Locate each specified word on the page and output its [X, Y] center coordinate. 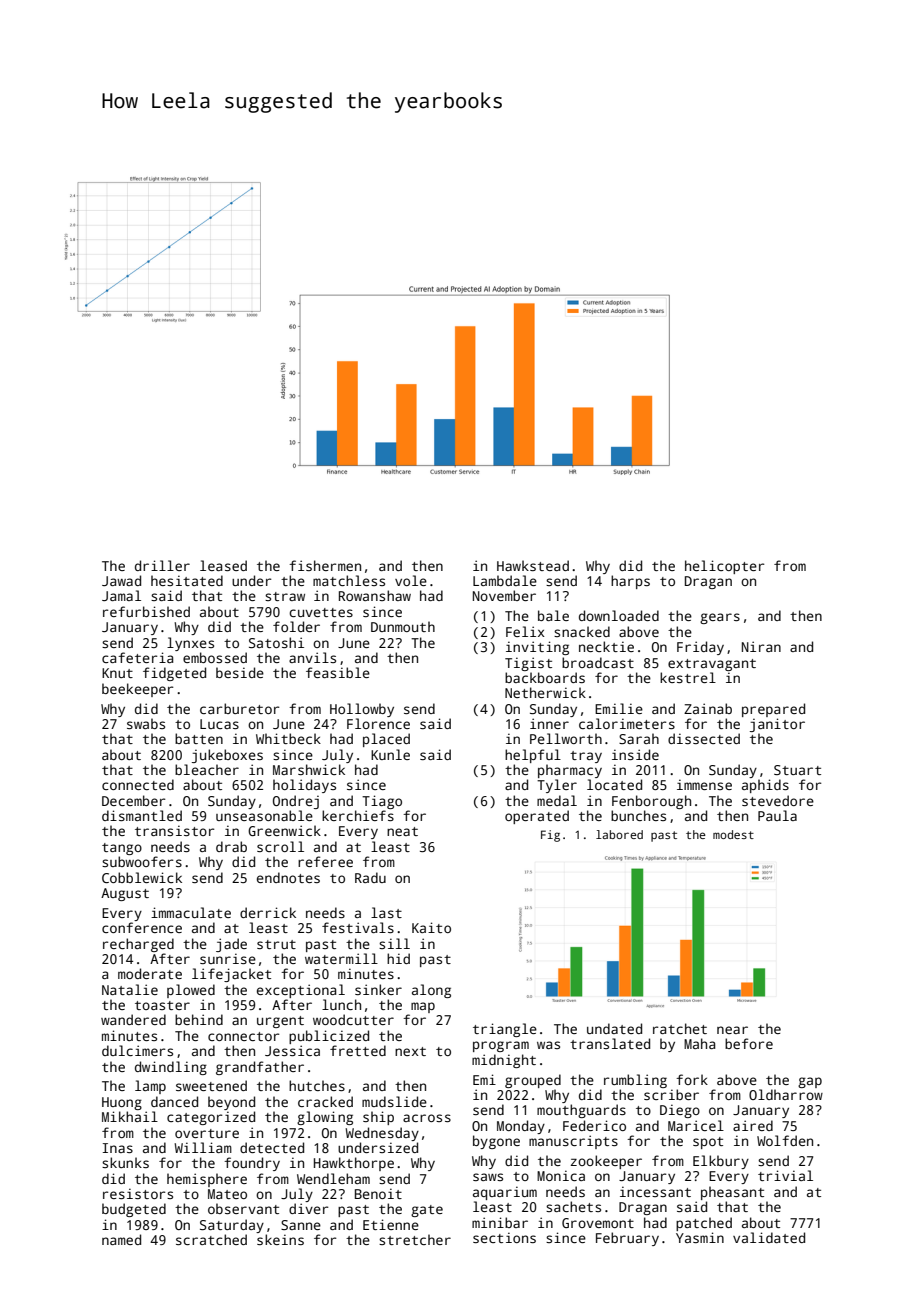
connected [138, 784]
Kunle [390, 754]
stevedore [778, 800]
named [121, 1239]
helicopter [724, 567]
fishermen [325, 565]
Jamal [121, 595]
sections [504, 1237]
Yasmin [700, 1237]
